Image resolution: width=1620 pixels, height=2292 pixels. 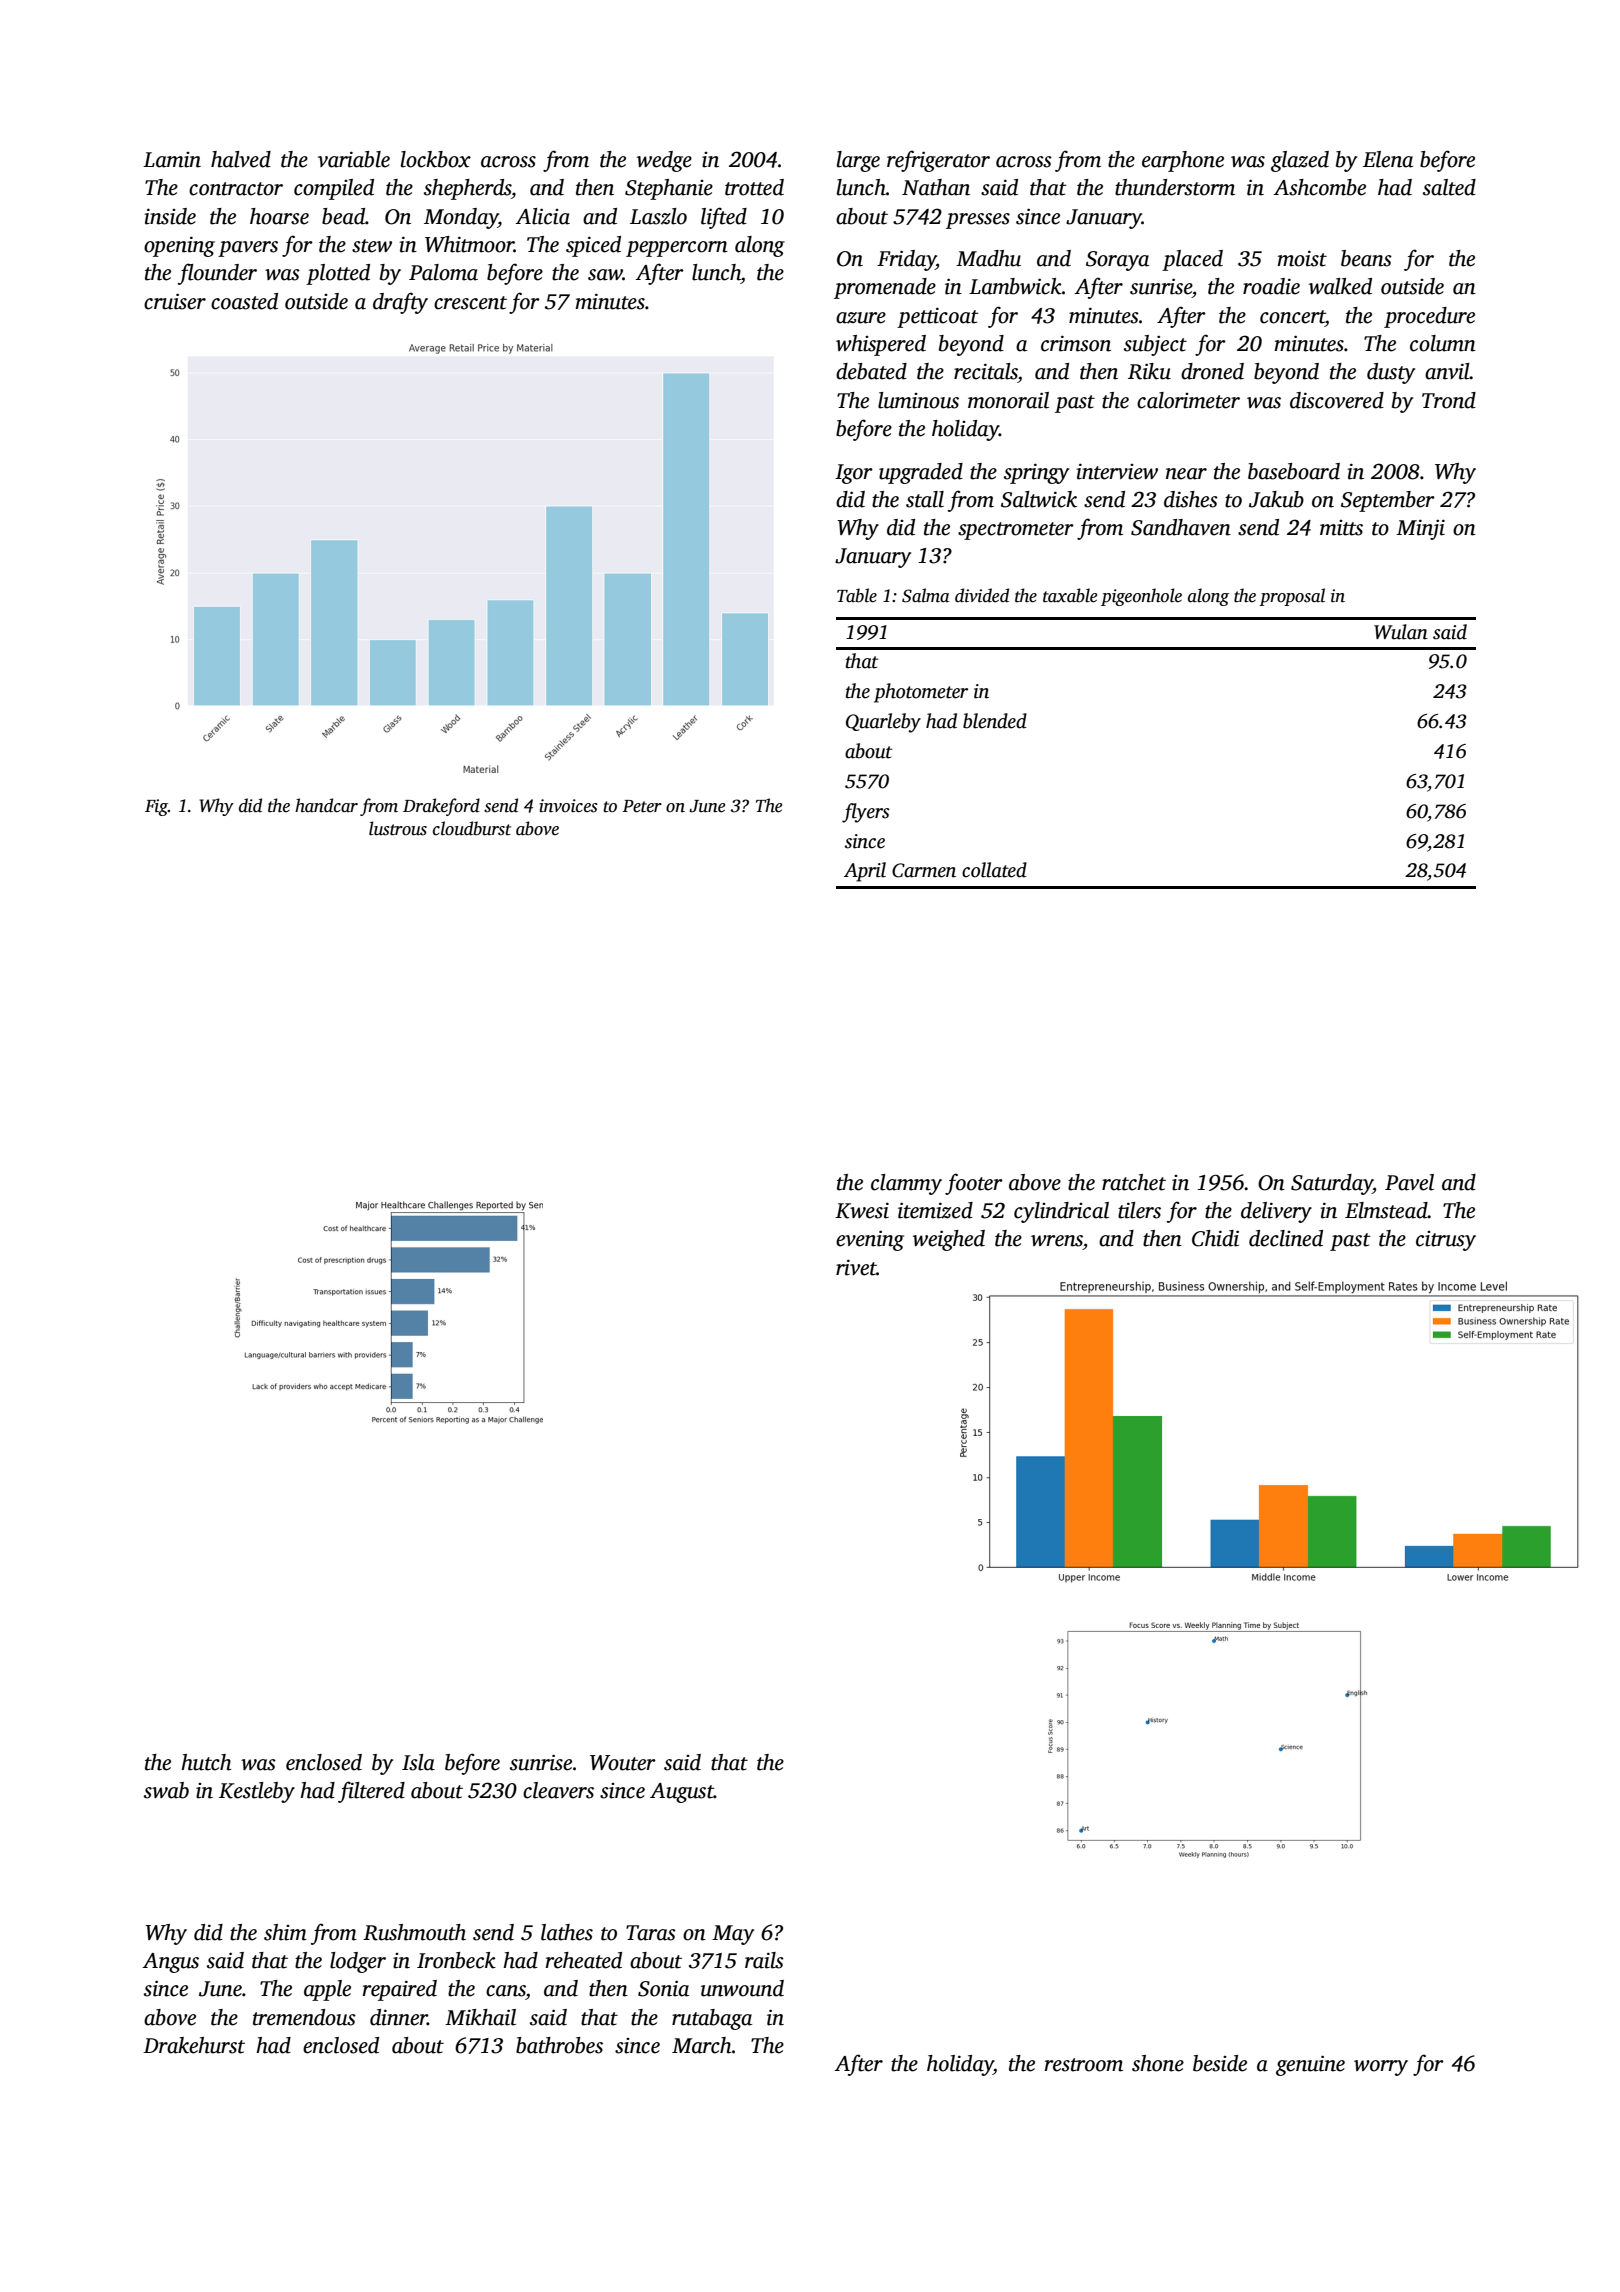 I want to click on rails, so click(x=764, y=1960).
